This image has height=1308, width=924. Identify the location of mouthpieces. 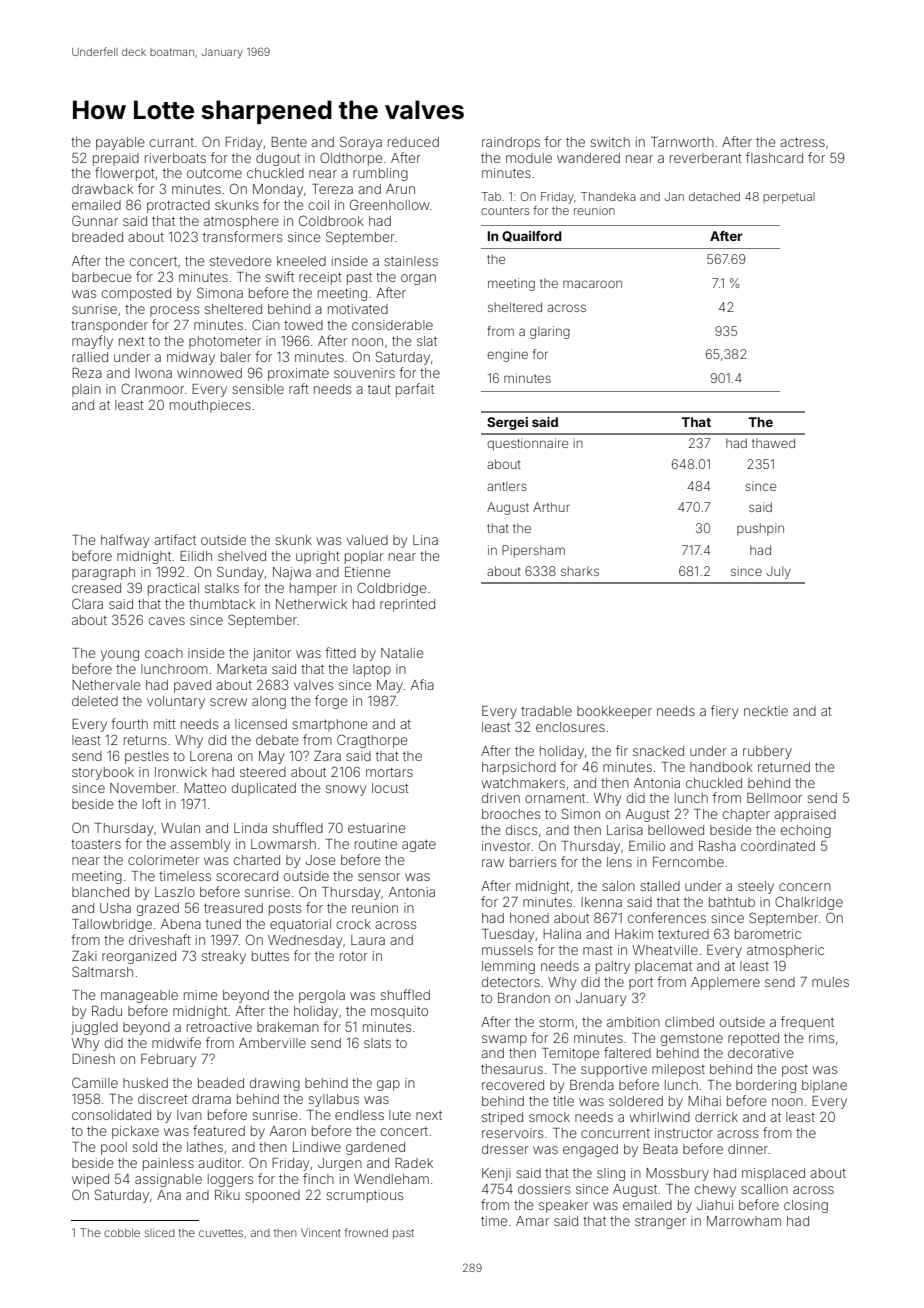
(210, 406).
